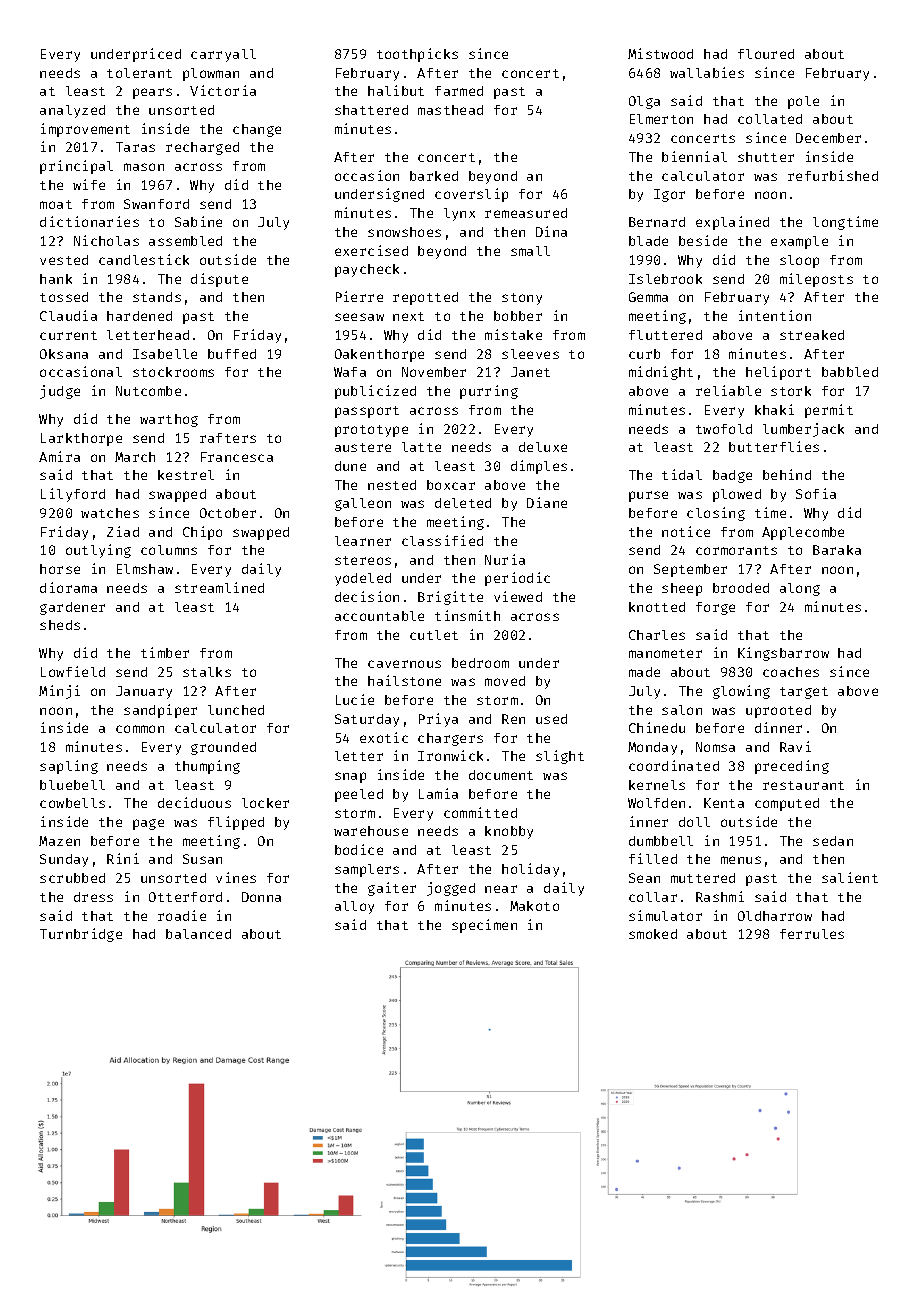  I want to click on toothpicks, so click(417, 55).
